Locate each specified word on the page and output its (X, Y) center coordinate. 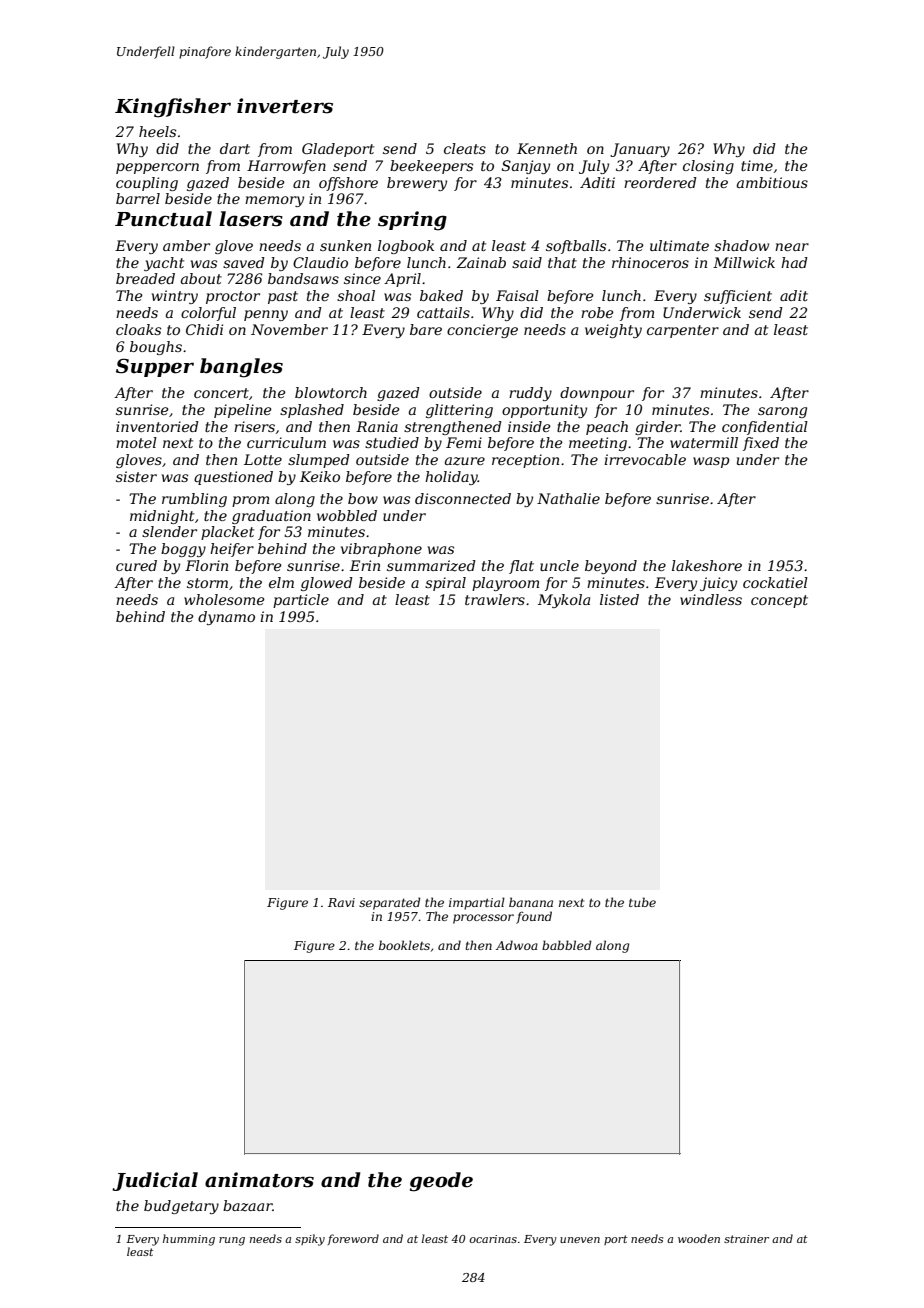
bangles (241, 368)
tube (642, 902)
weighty (613, 331)
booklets (404, 945)
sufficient (738, 297)
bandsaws (303, 278)
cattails (443, 312)
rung (232, 1241)
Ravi (341, 902)
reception (525, 461)
